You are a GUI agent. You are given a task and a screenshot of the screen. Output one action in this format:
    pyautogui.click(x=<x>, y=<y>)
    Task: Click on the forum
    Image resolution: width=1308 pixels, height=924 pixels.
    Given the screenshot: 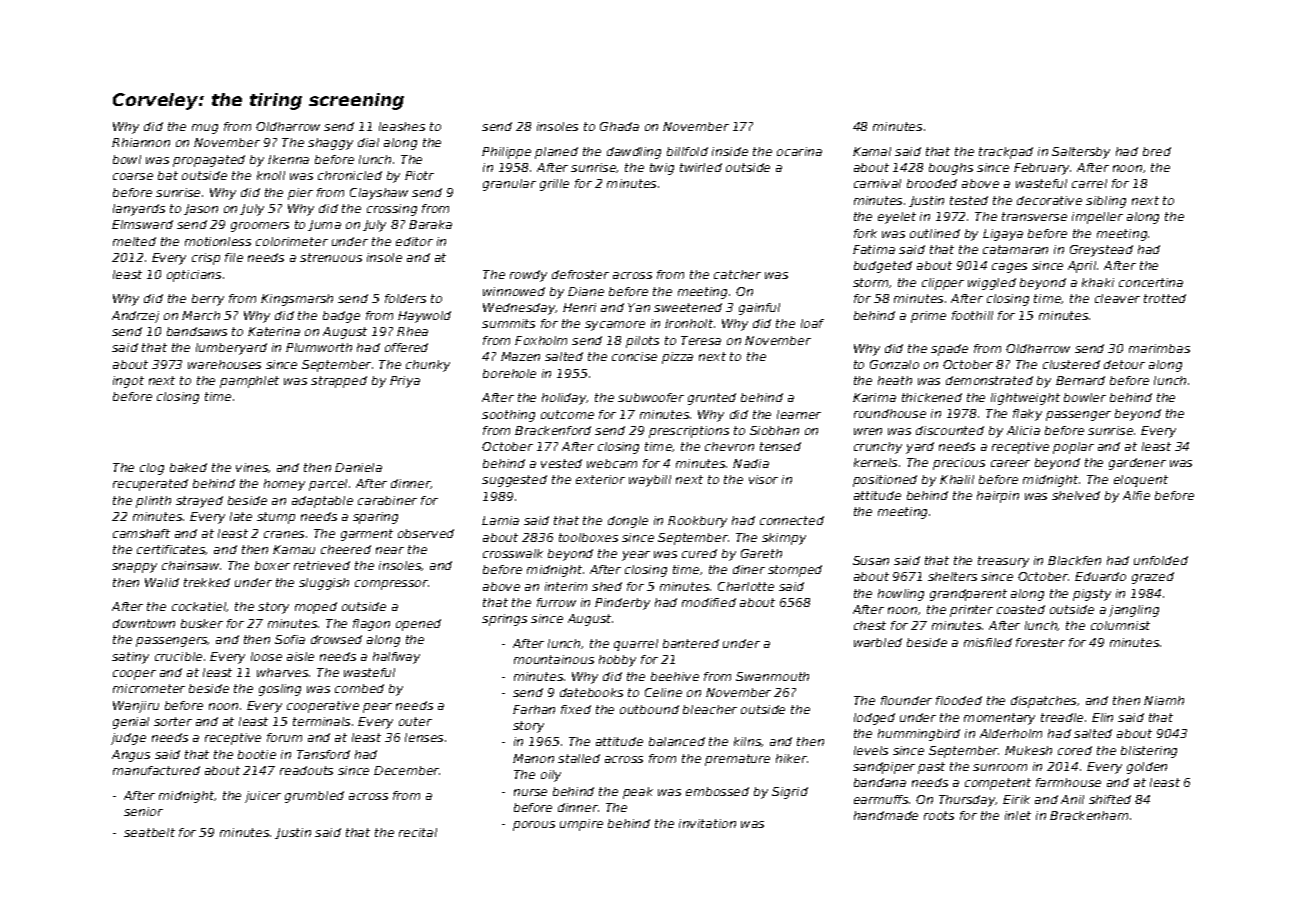 What is the action you would take?
    pyautogui.click(x=284, y=737)
